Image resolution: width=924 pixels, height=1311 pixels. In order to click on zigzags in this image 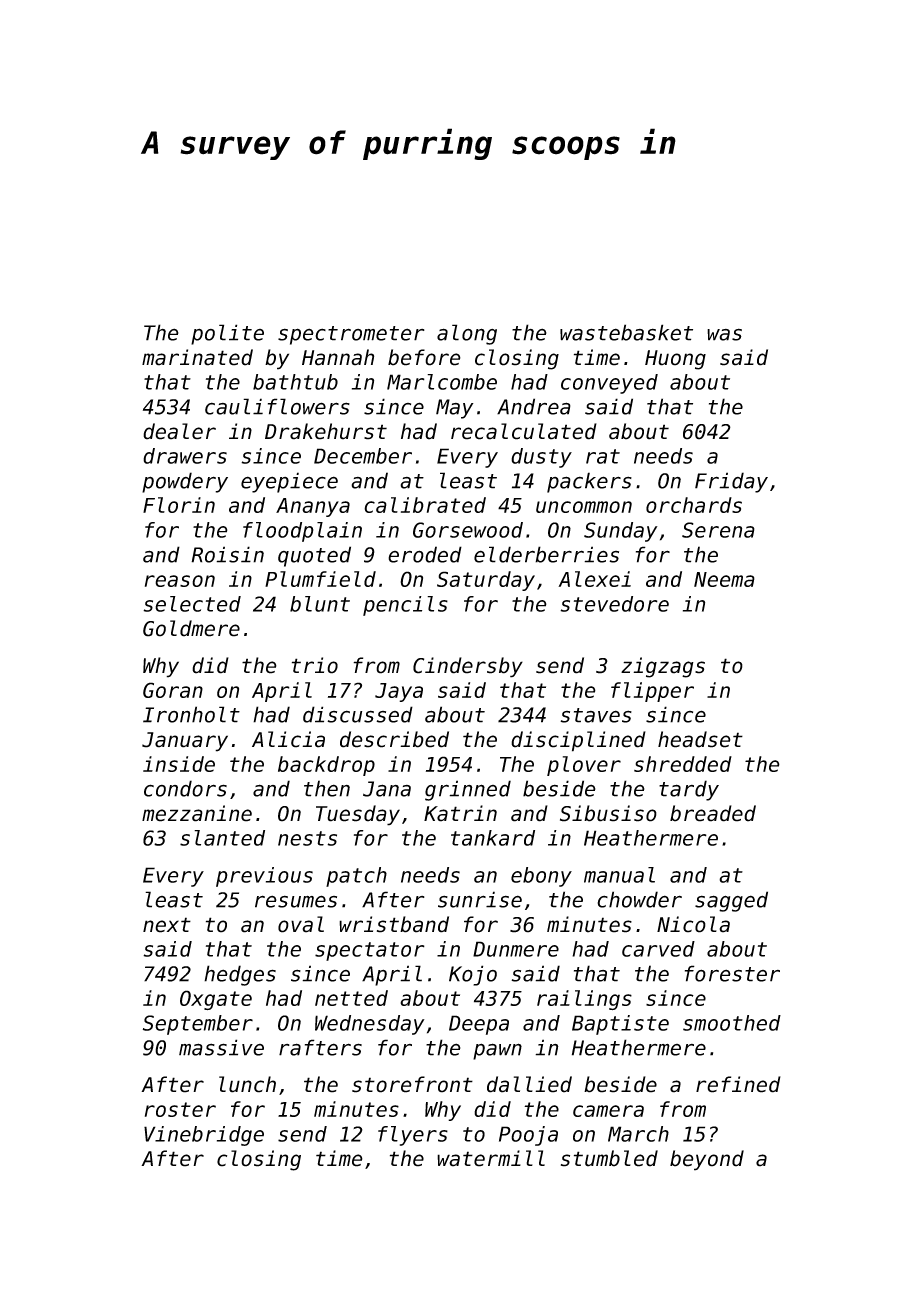, I will do `click(663, 667)`.
